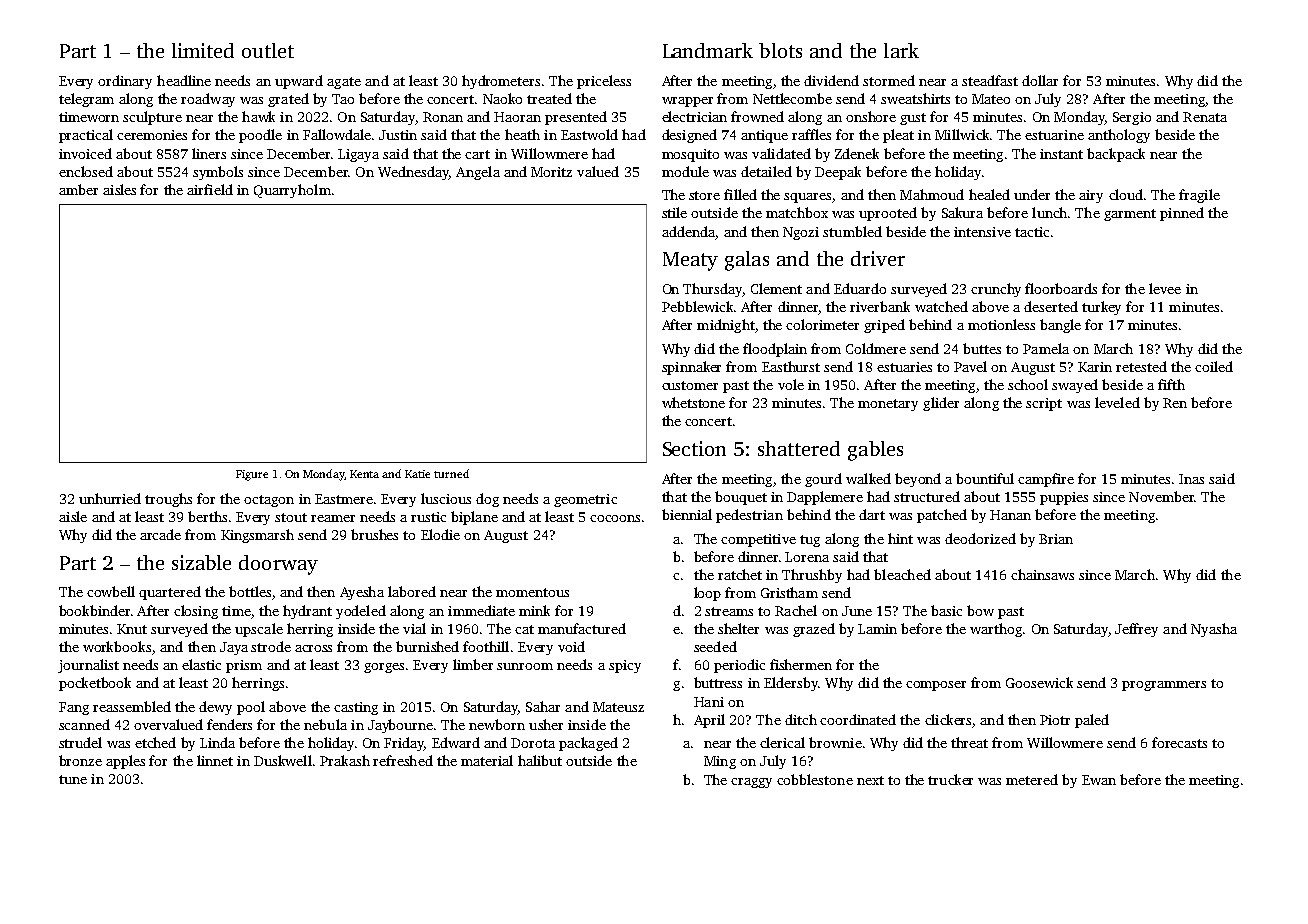  I want to click on airfield, so click(210, 189).
